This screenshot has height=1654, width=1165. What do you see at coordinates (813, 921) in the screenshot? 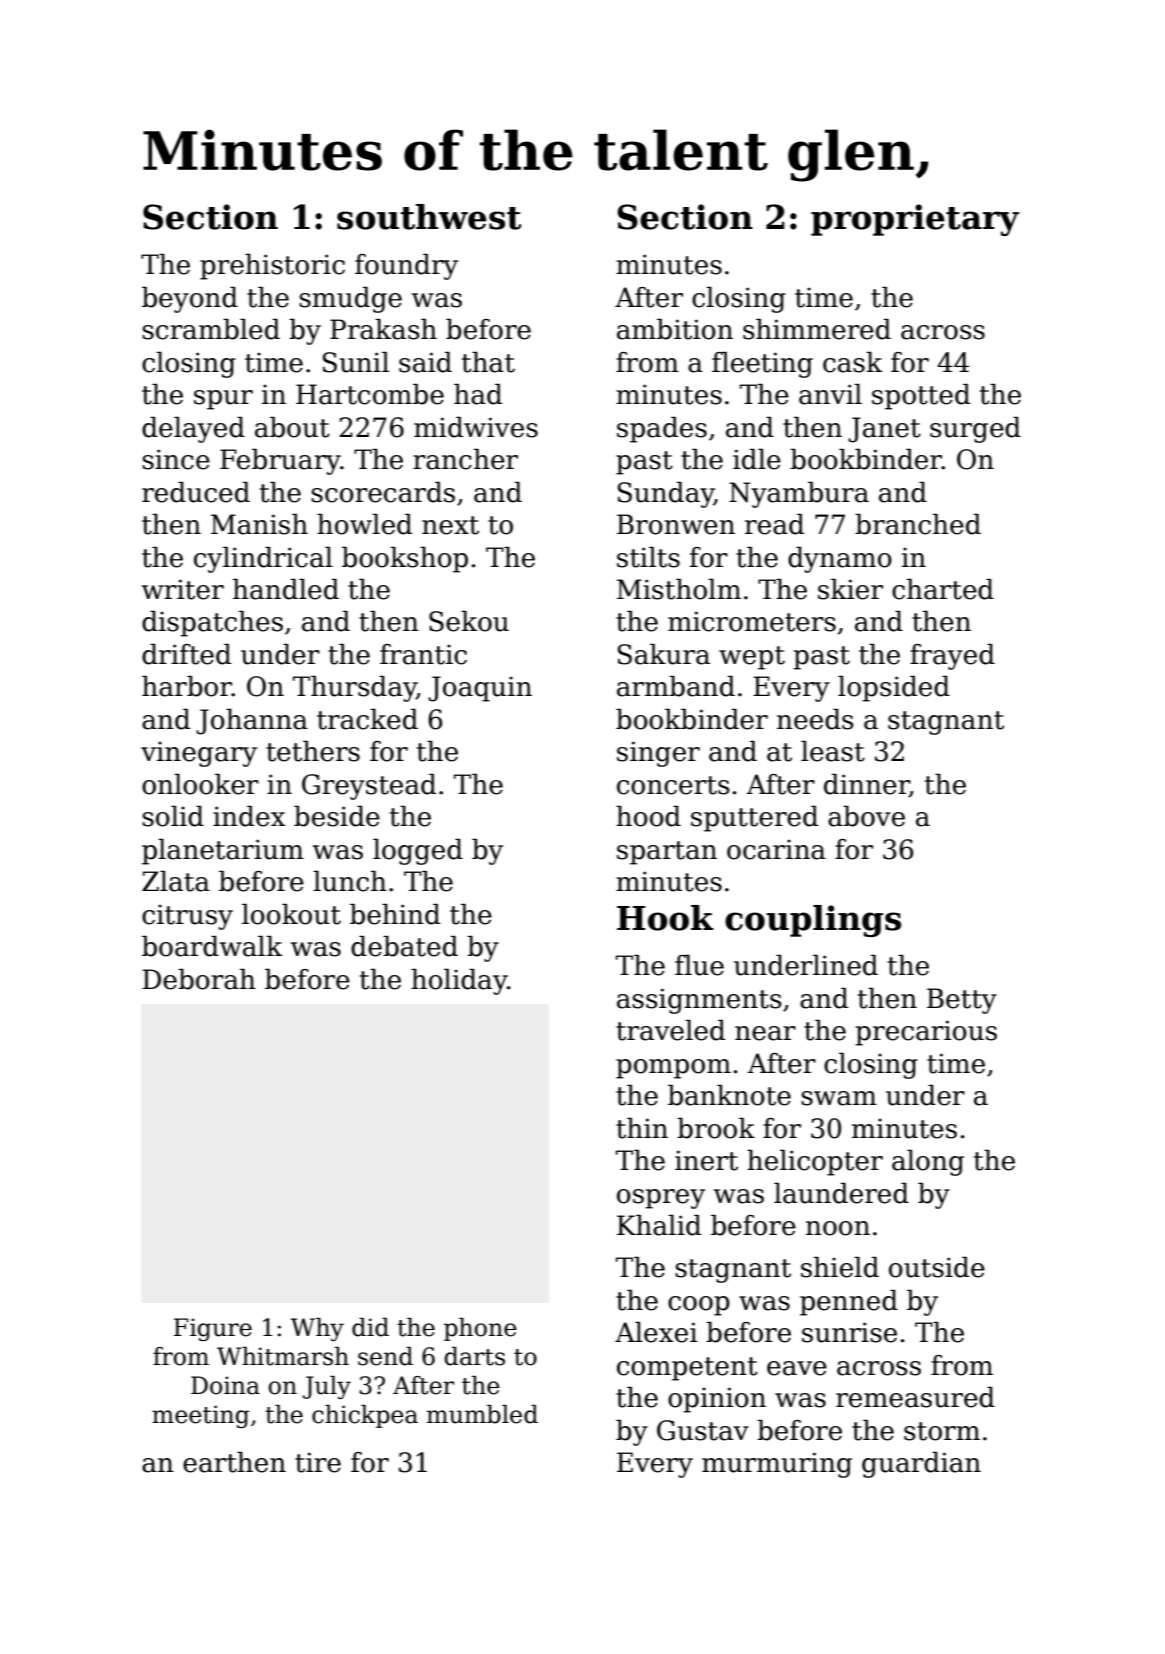
I see `couplings` at bounding box center [813, 921].
